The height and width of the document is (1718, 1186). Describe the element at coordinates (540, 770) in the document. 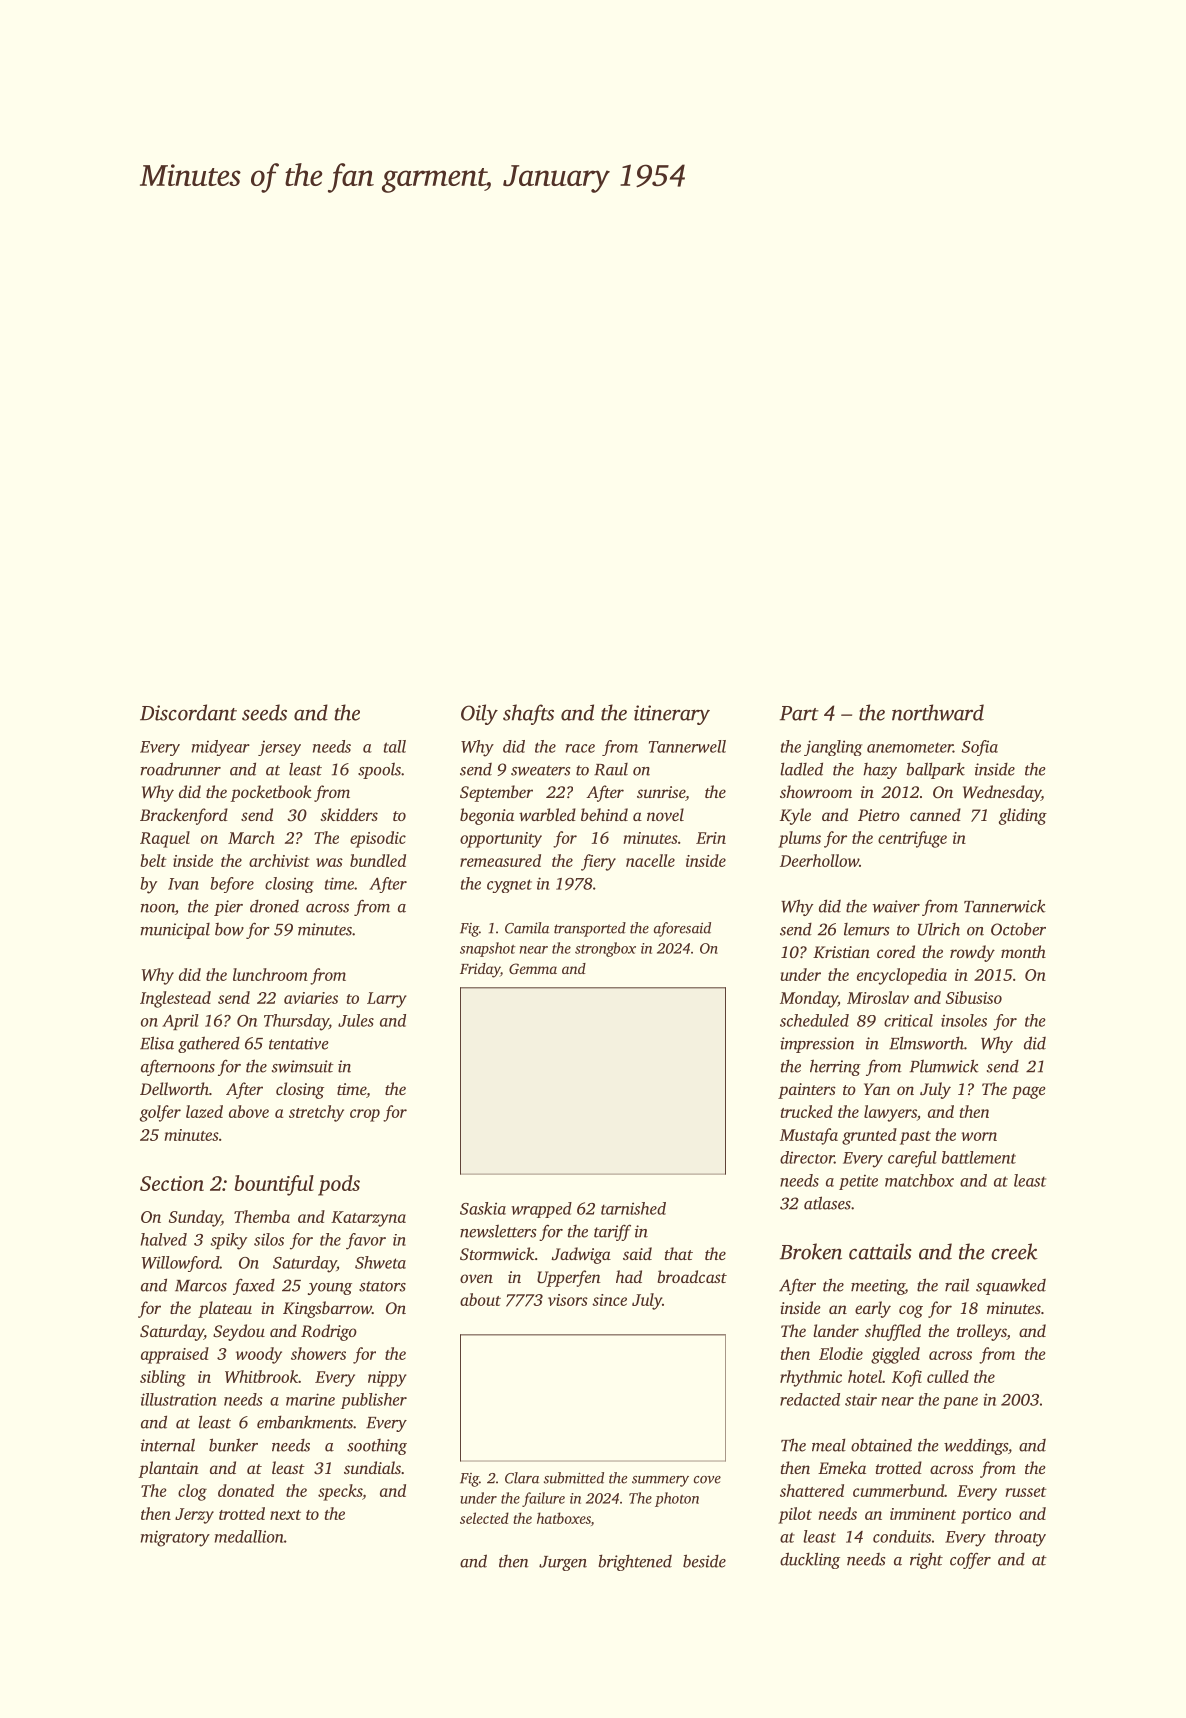

I see `sweaters` at that location.
